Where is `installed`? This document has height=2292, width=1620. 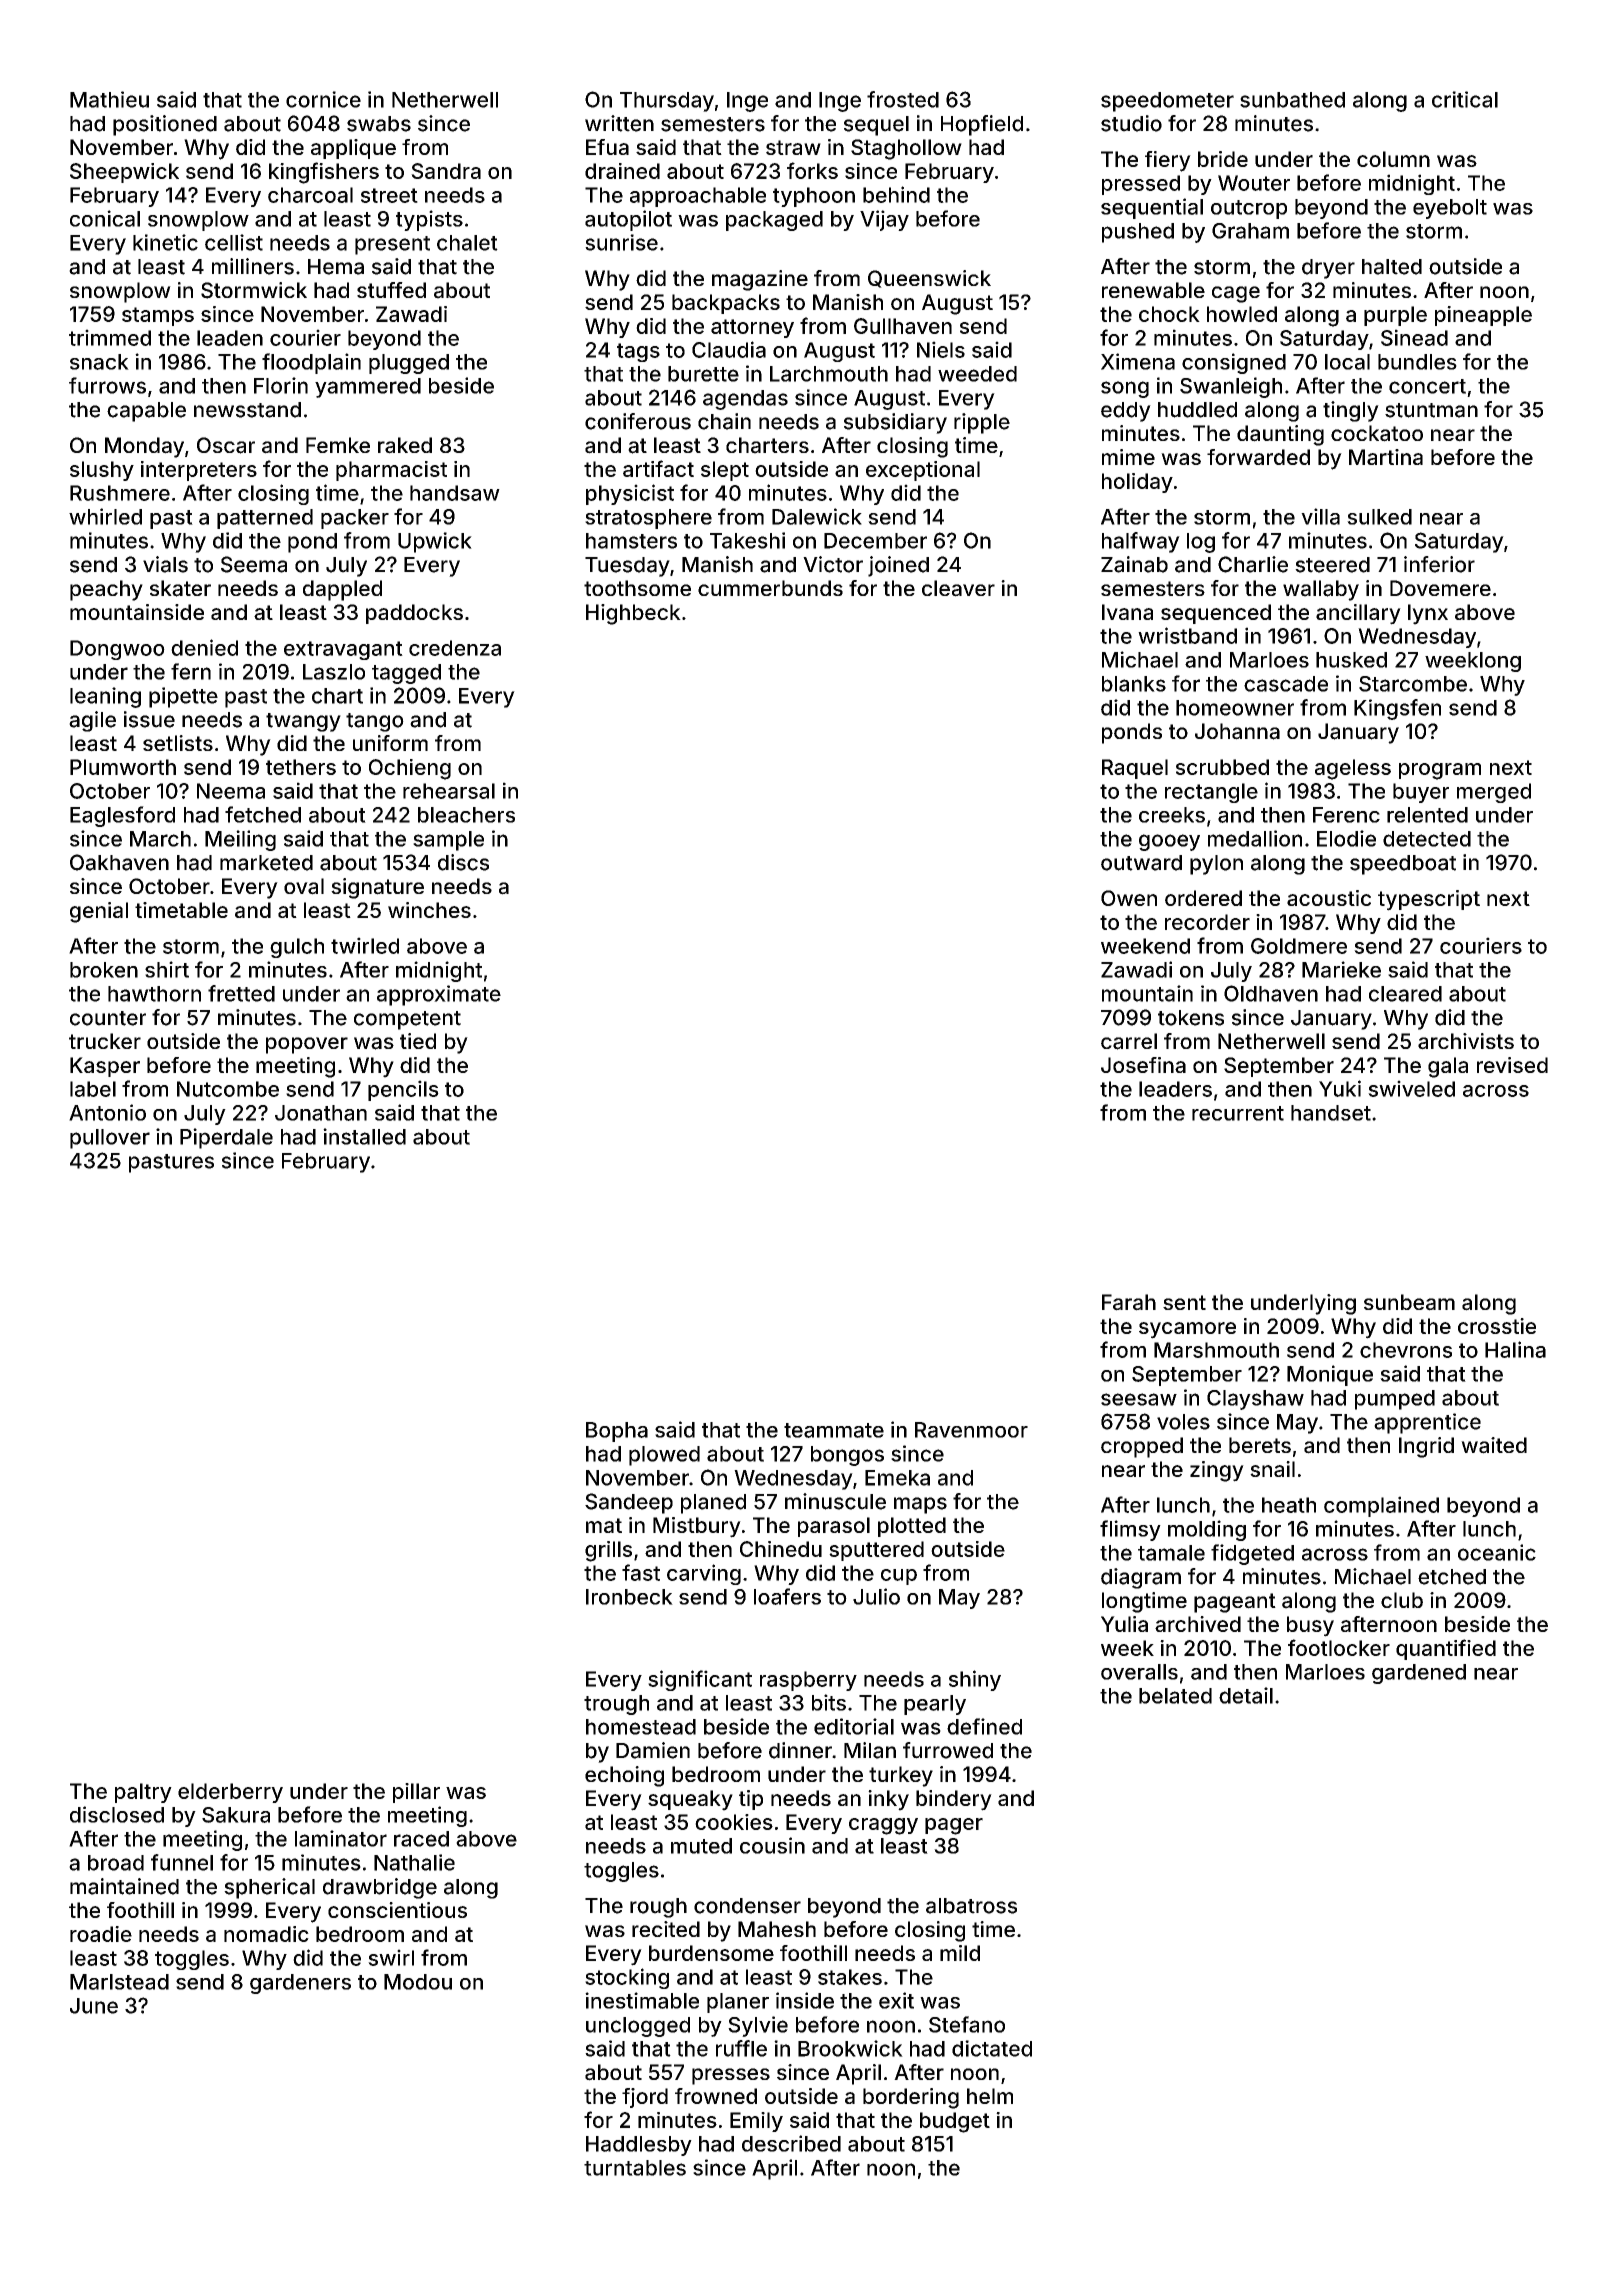
installed is located at coordinates (364, 1136).
